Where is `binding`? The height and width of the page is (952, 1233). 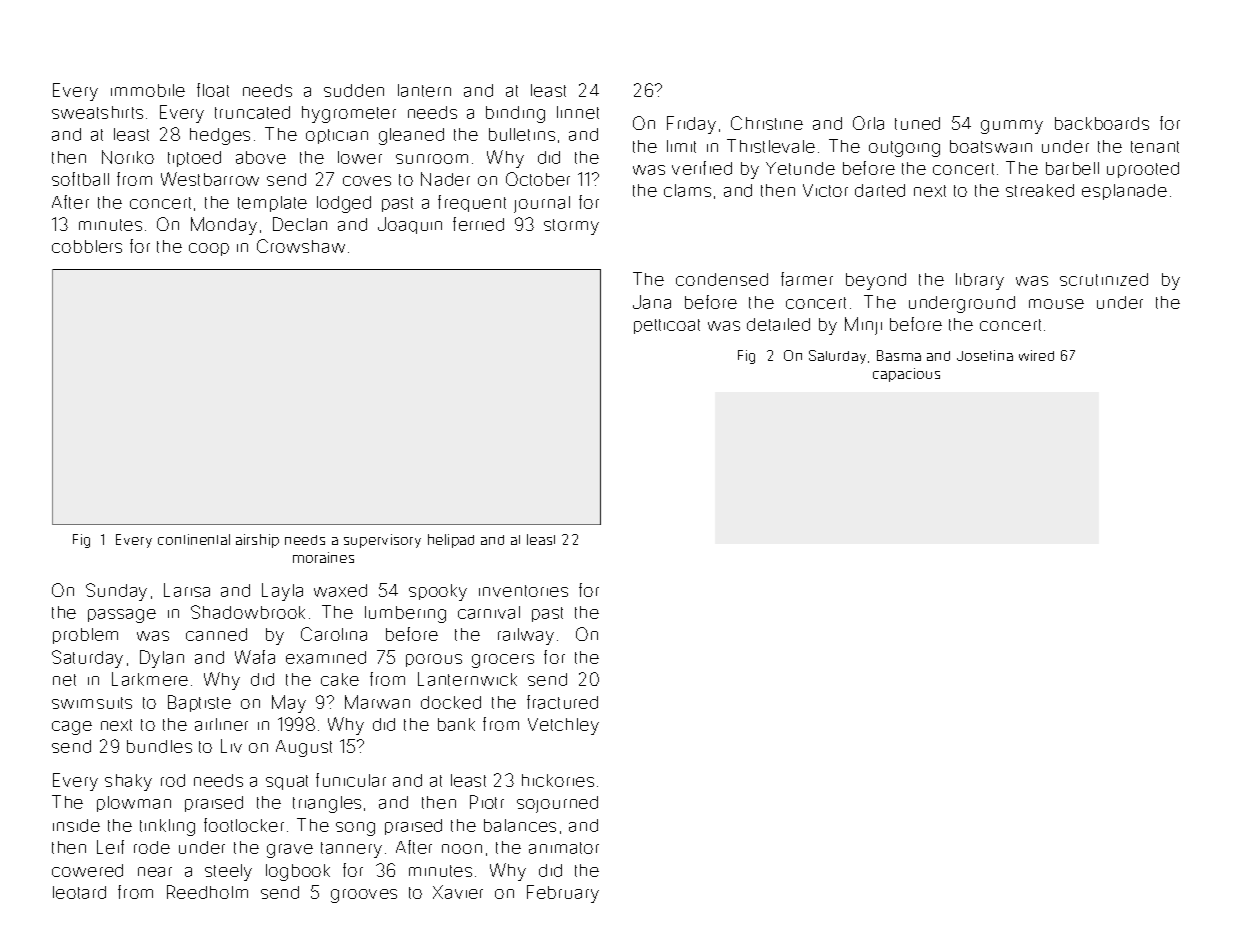
binding is located at coordinates (515, 114).
